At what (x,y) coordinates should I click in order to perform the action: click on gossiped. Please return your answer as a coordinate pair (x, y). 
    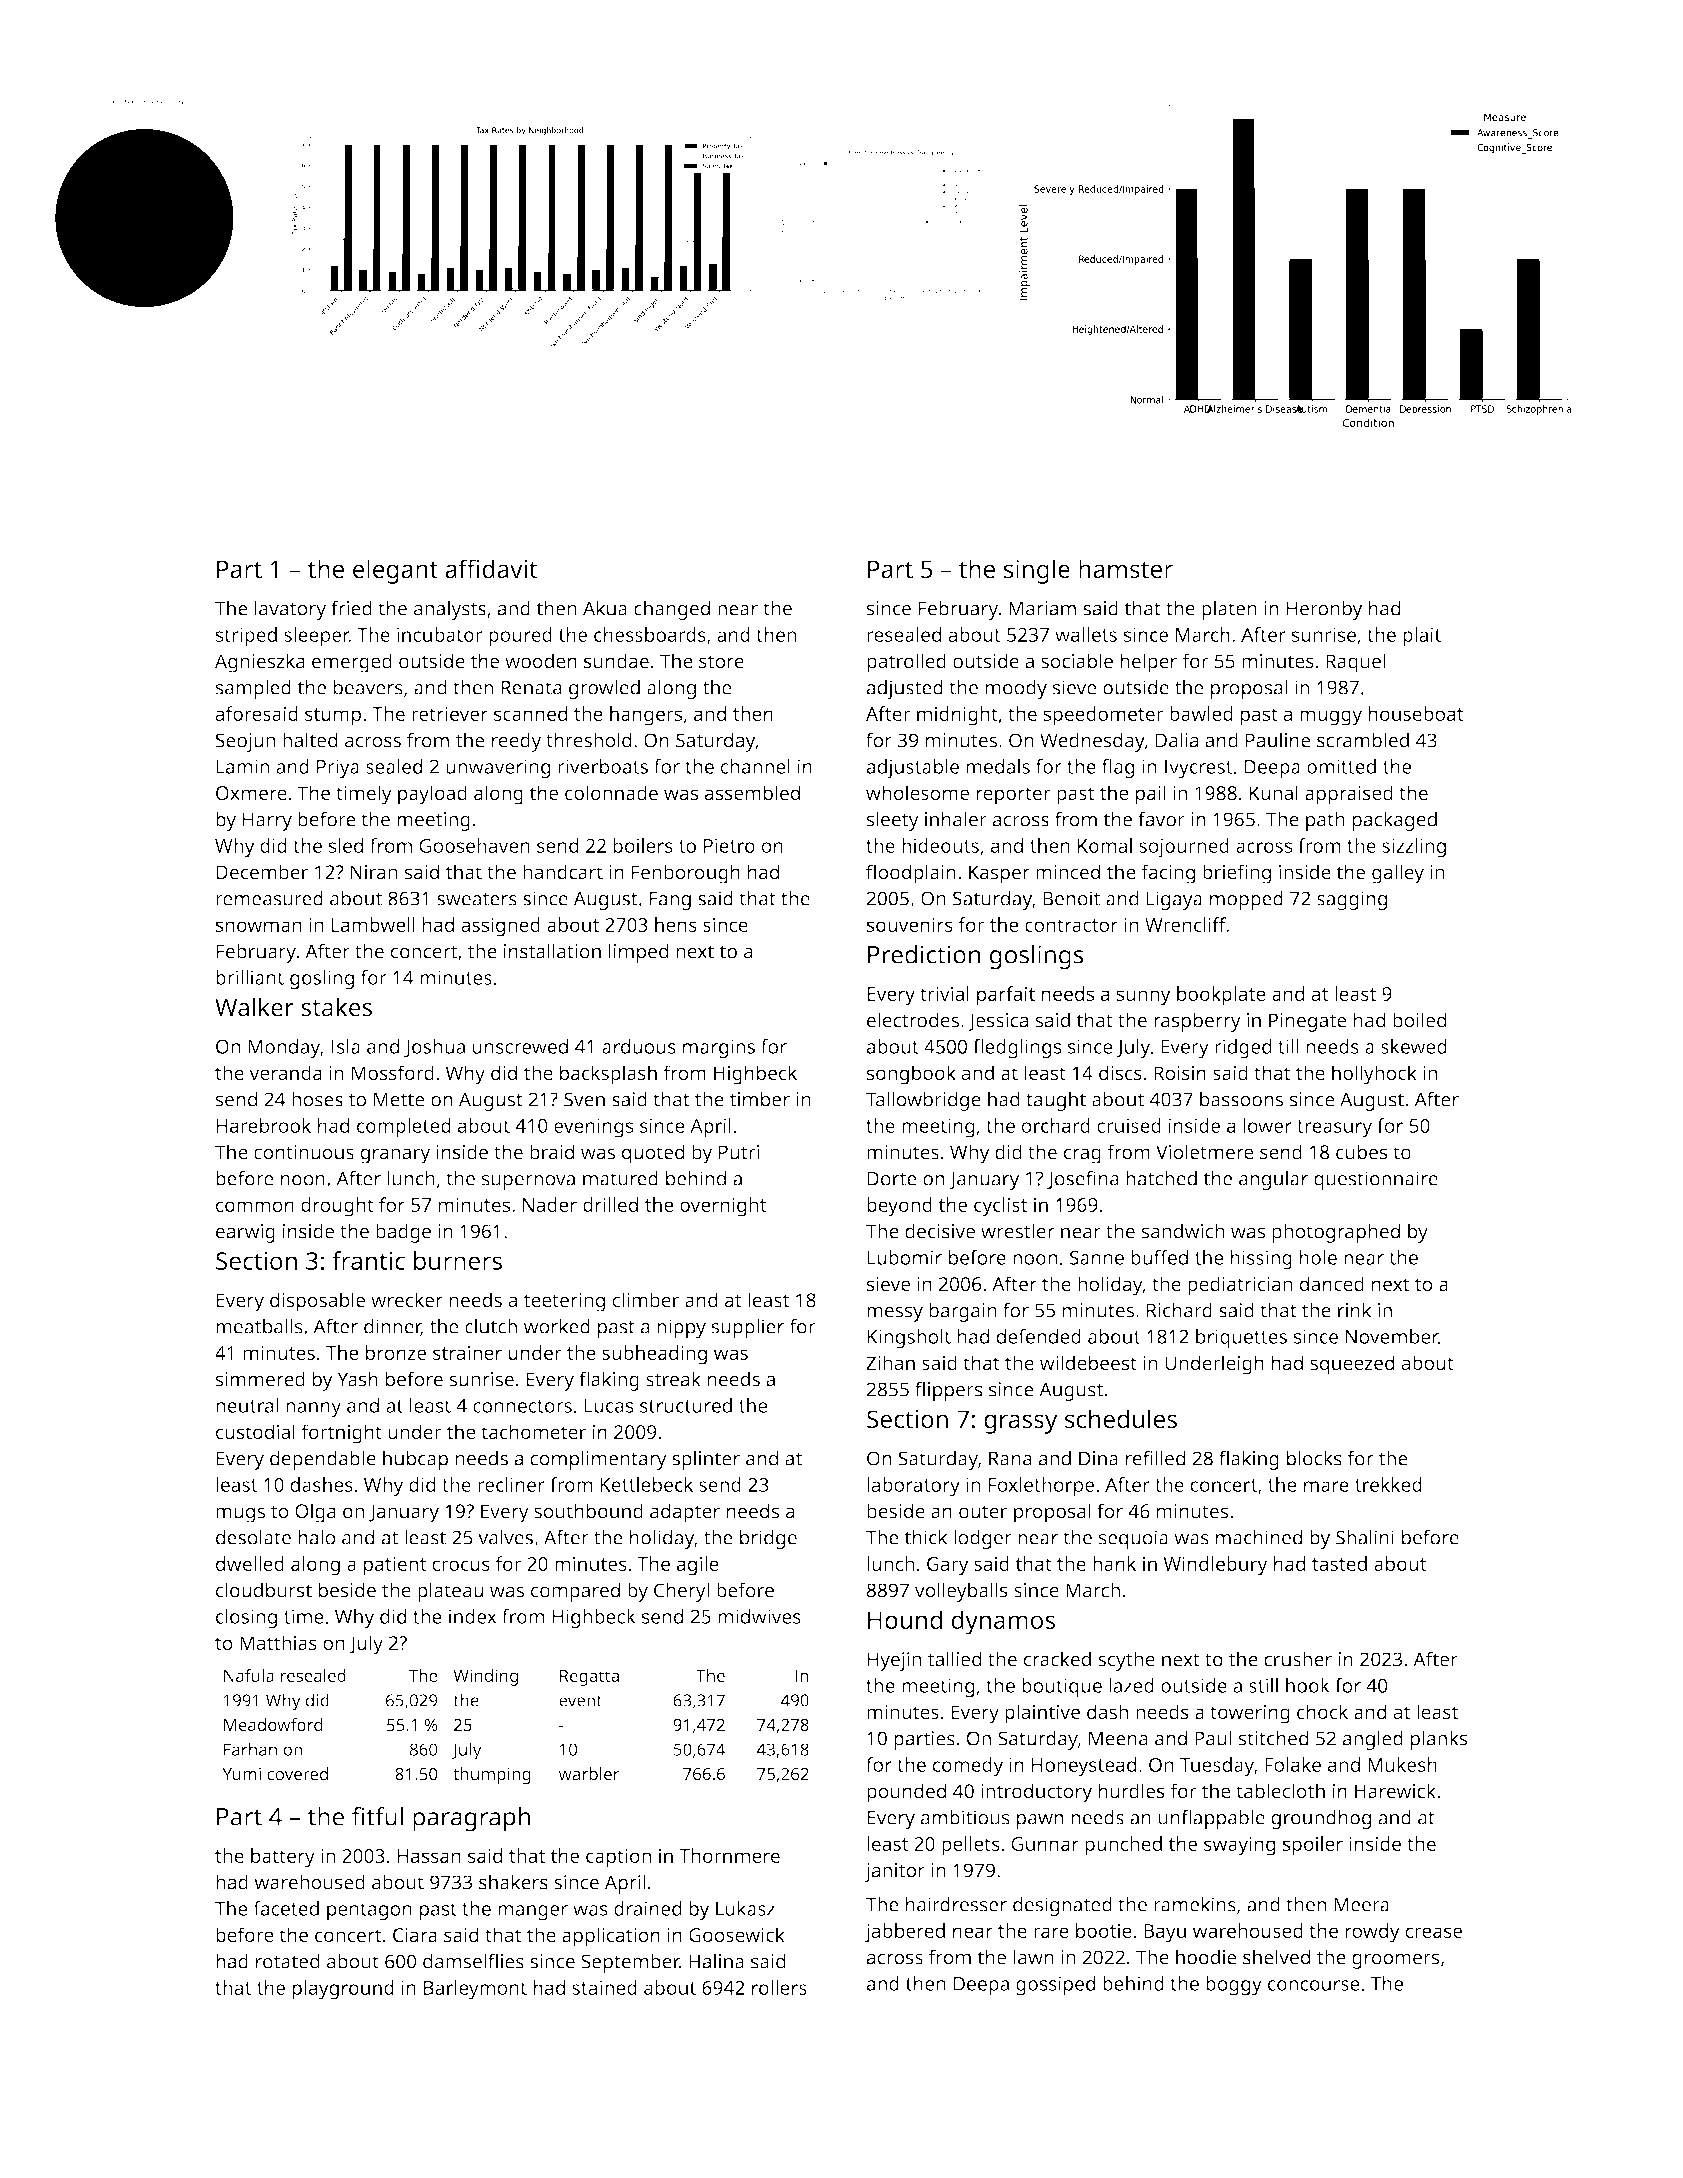
    Looking at the image, I should click on (1055, 1985).
